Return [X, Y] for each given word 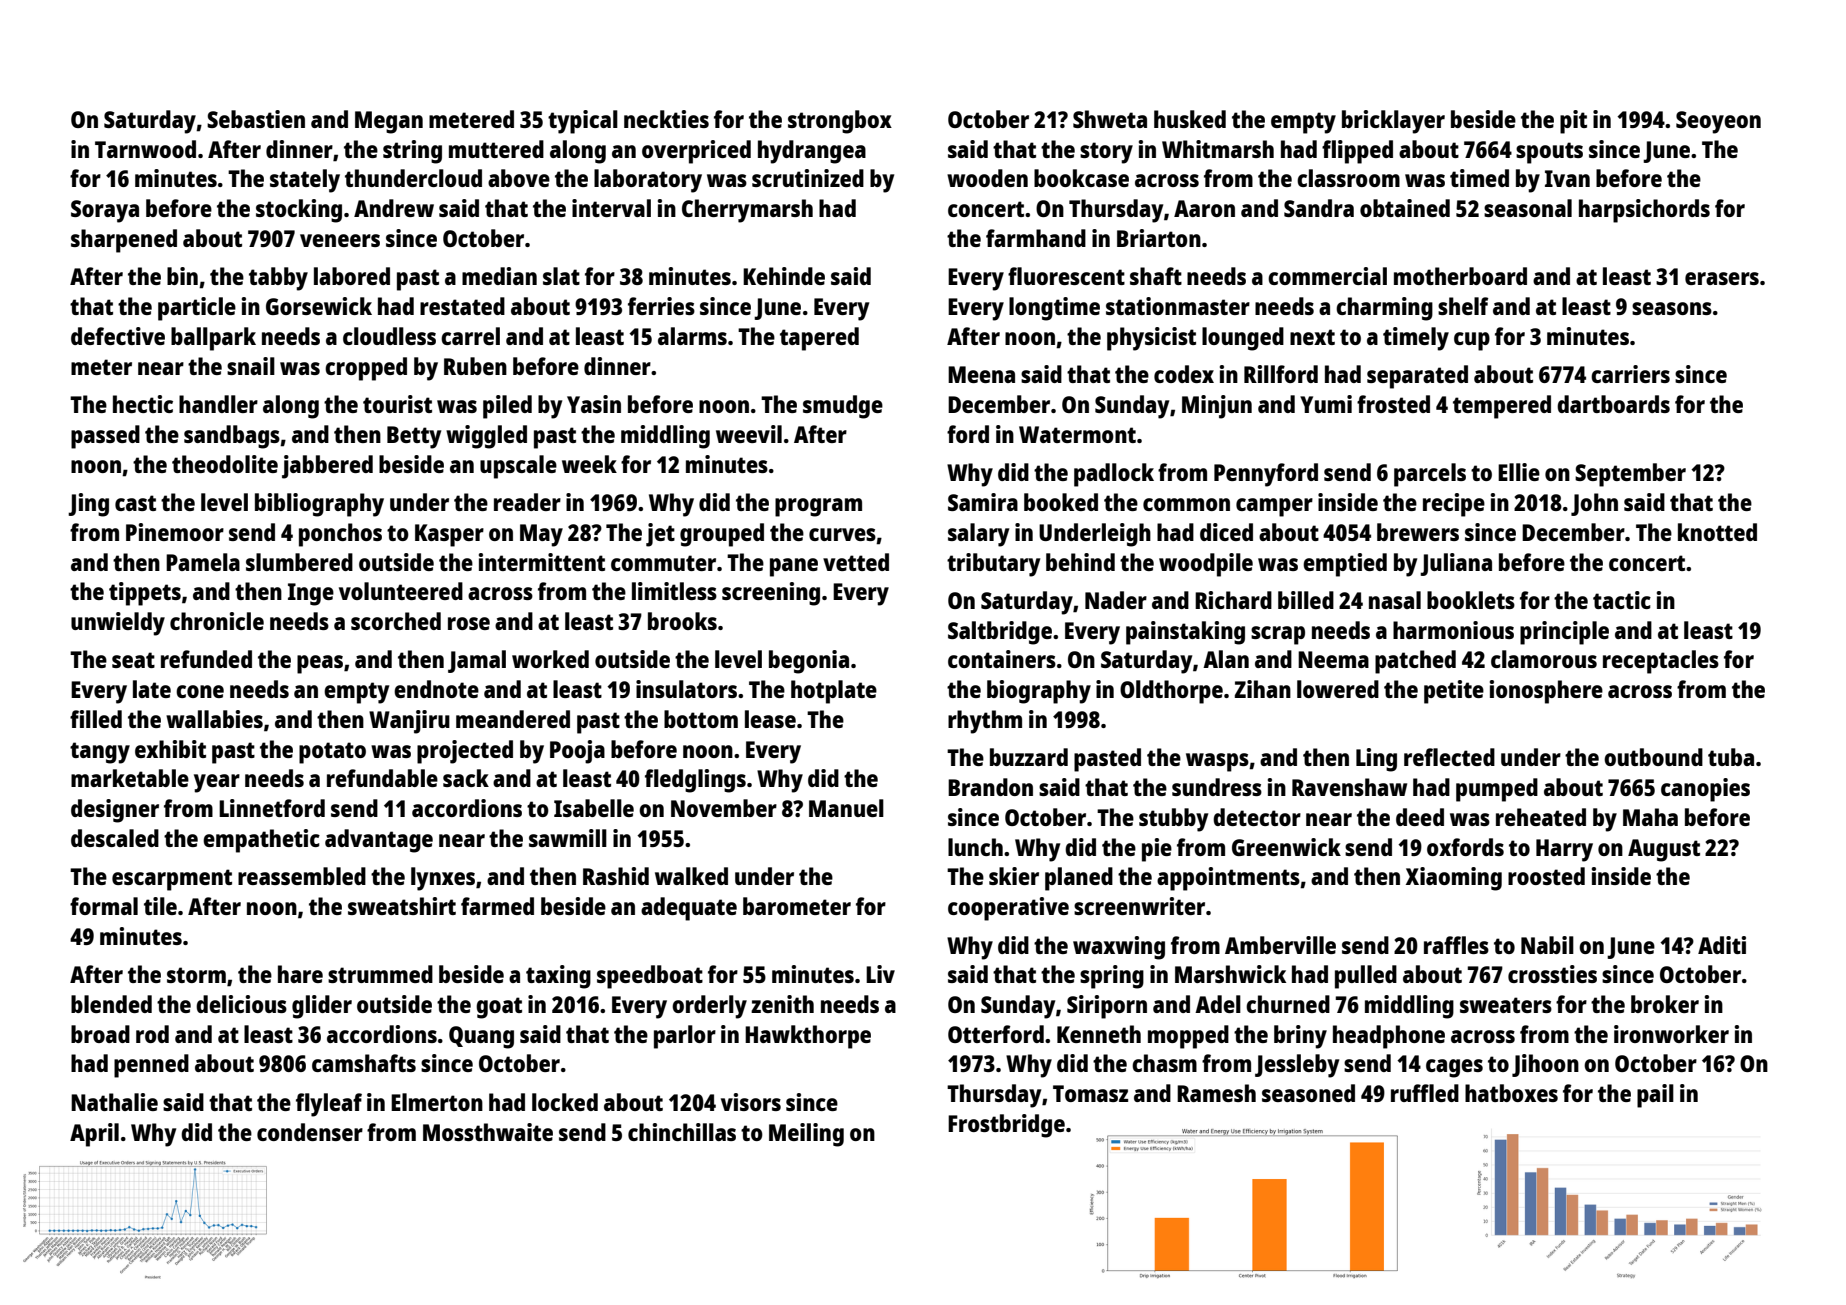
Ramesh [1216, 1093]
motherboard [1460, 276]
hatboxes [1511, 1093]
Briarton [1159, 238]
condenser [310, 1132]
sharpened [124, 241]
